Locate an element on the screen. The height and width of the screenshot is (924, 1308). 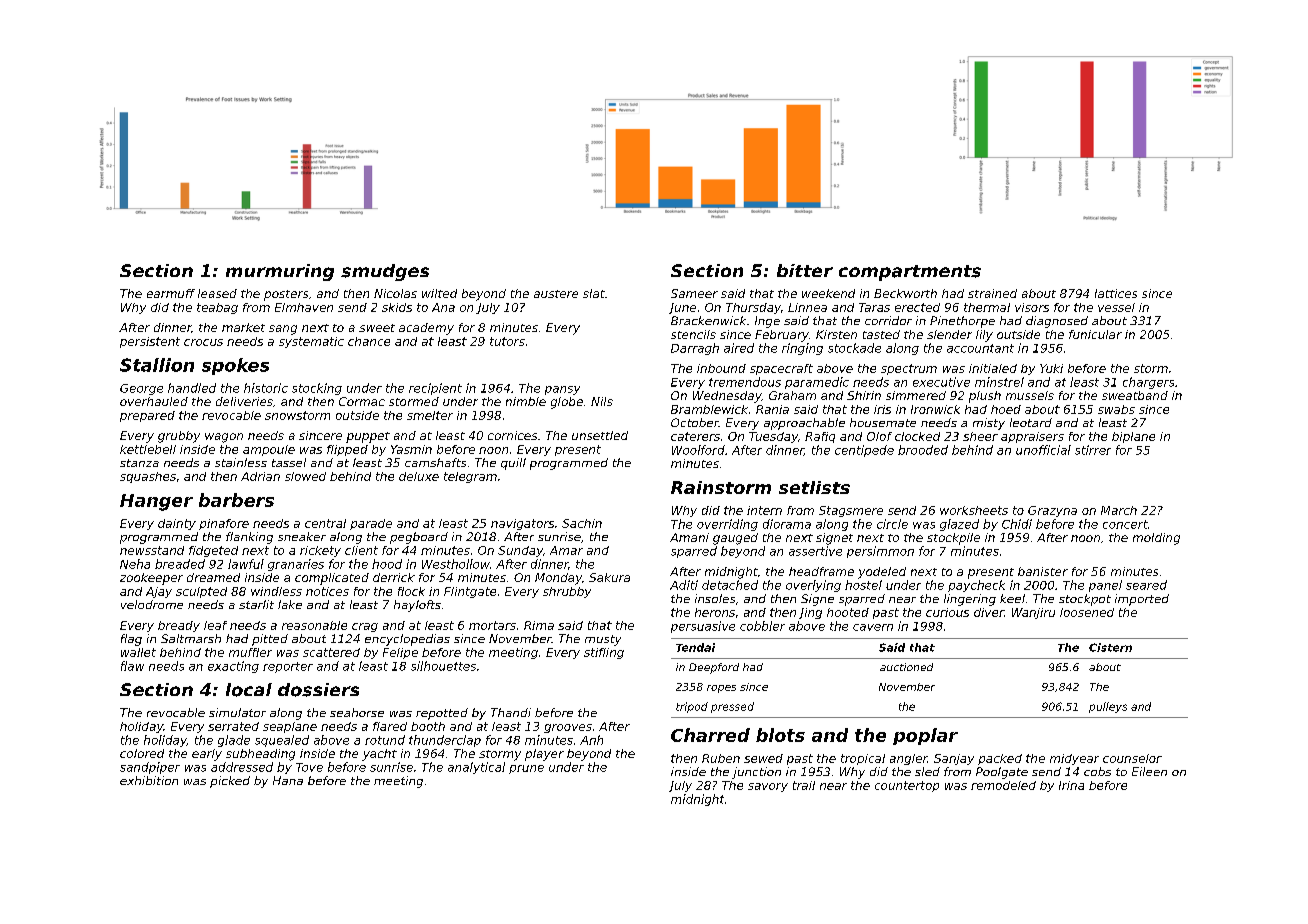
barbers is located at coordinates (236, 500).
